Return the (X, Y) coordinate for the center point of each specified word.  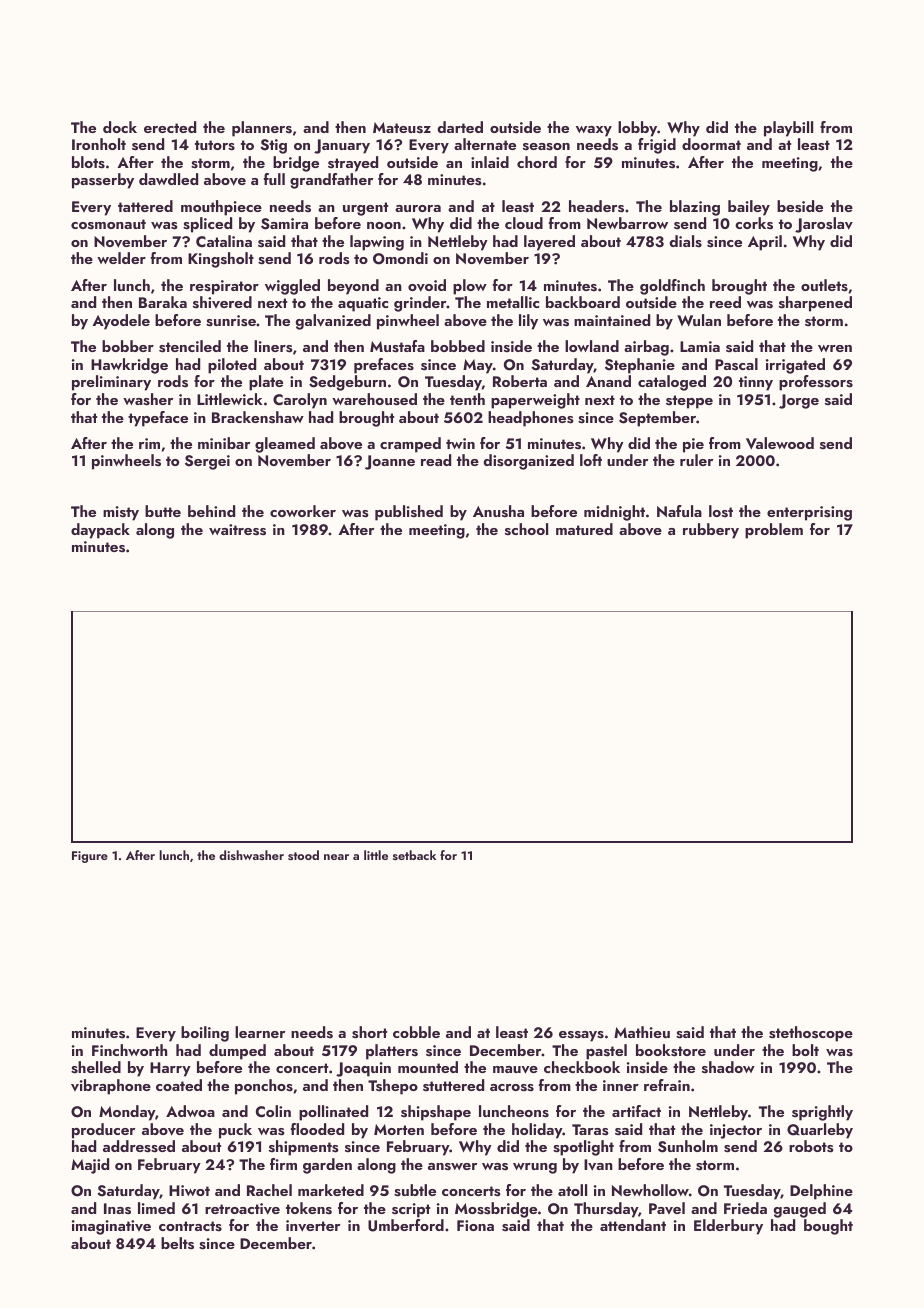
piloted (232, 366)
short (369, 1032)
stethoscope (811, 1034)
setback (414, 855)
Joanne (390, 462)
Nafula (679, 511)
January (342, 146)
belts (177, 1243)
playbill (788, 129)
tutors (215, 145)
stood (303, 855)
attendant (633, 1225)
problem (774, 531)
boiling (205, 1034)
